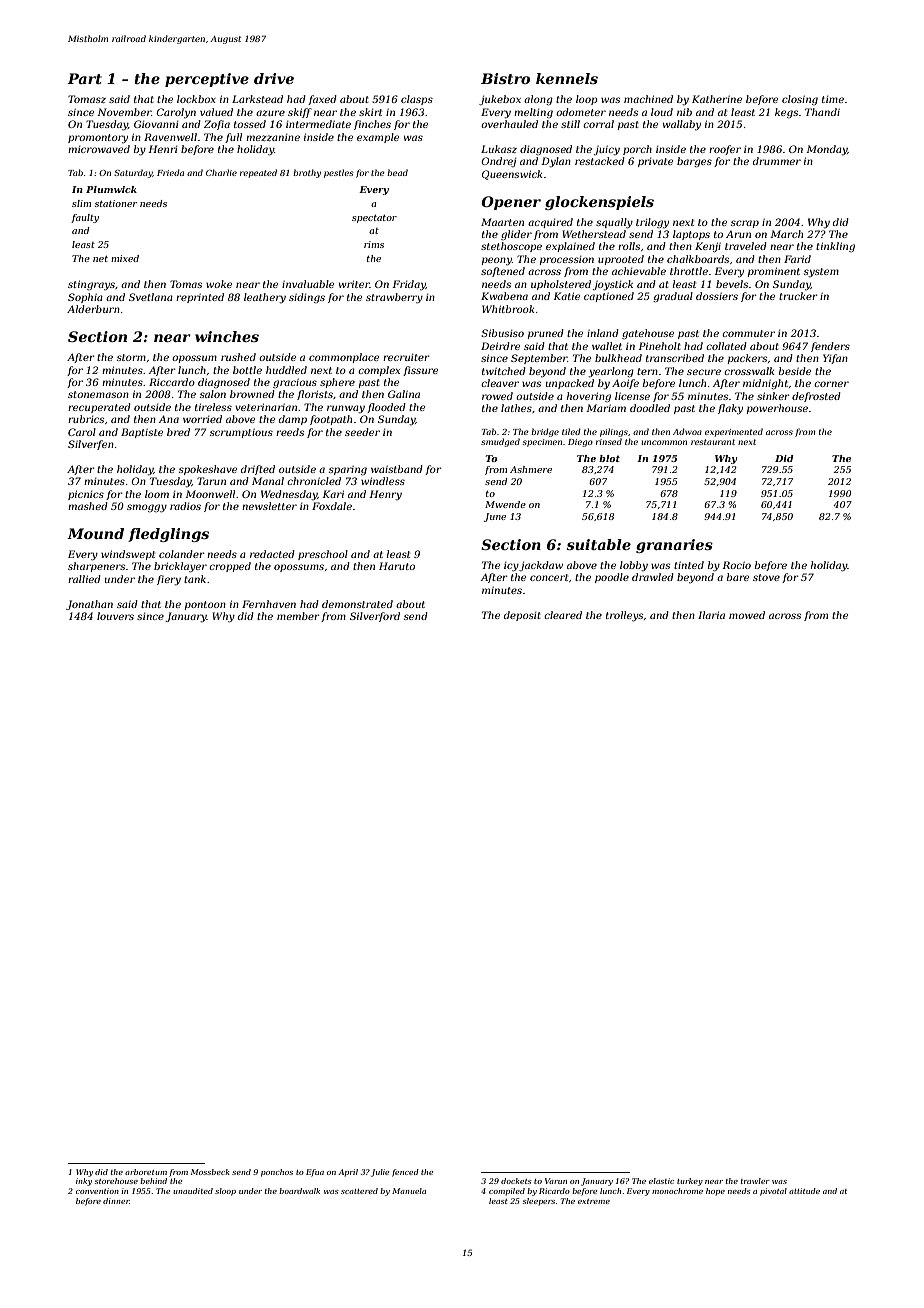 The image size is (924, 1308). Describe the element at coordinates (205, 605) in the screenshot. I see `pontoon` at that location.
